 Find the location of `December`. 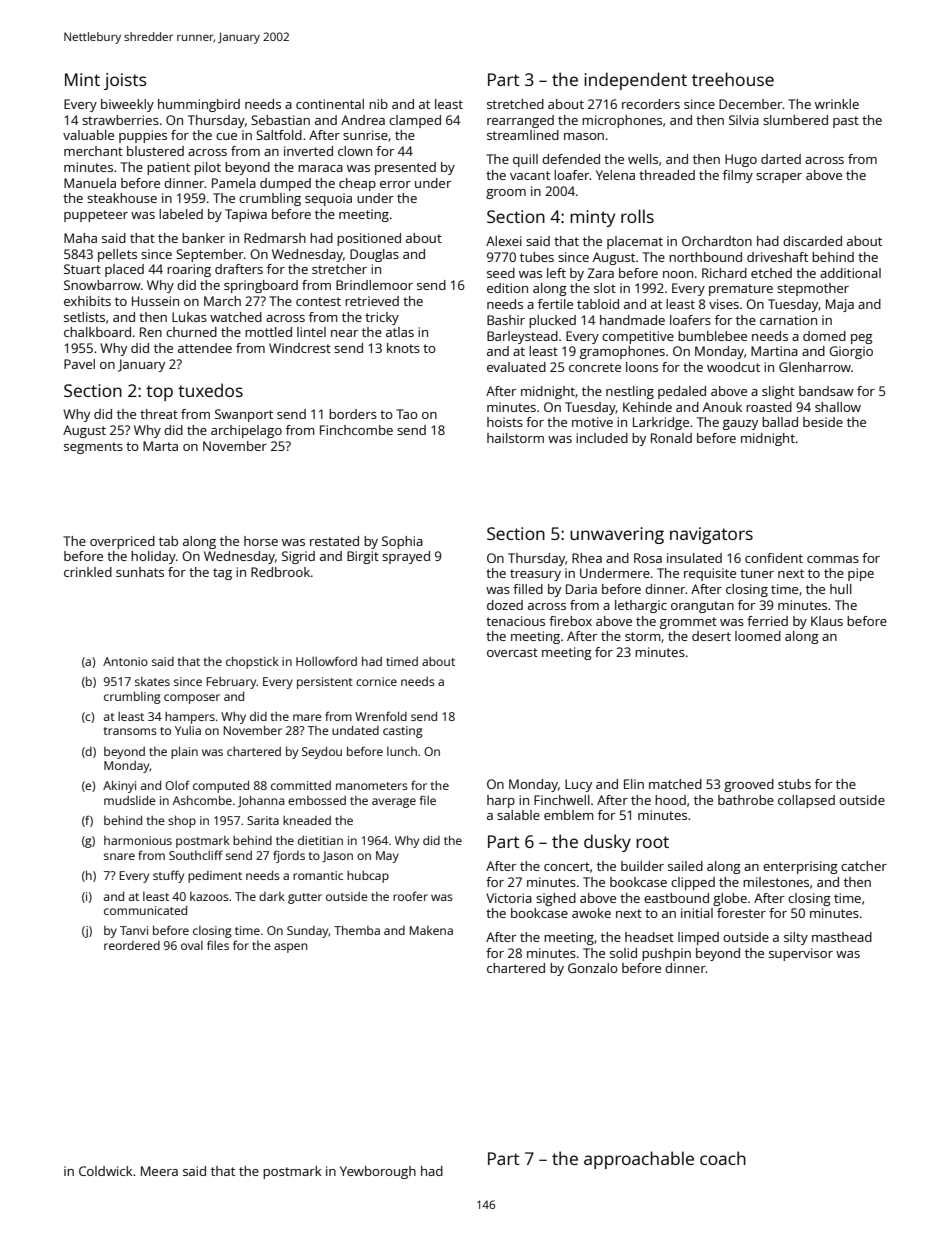

December is located at coordinates (751, 104).
